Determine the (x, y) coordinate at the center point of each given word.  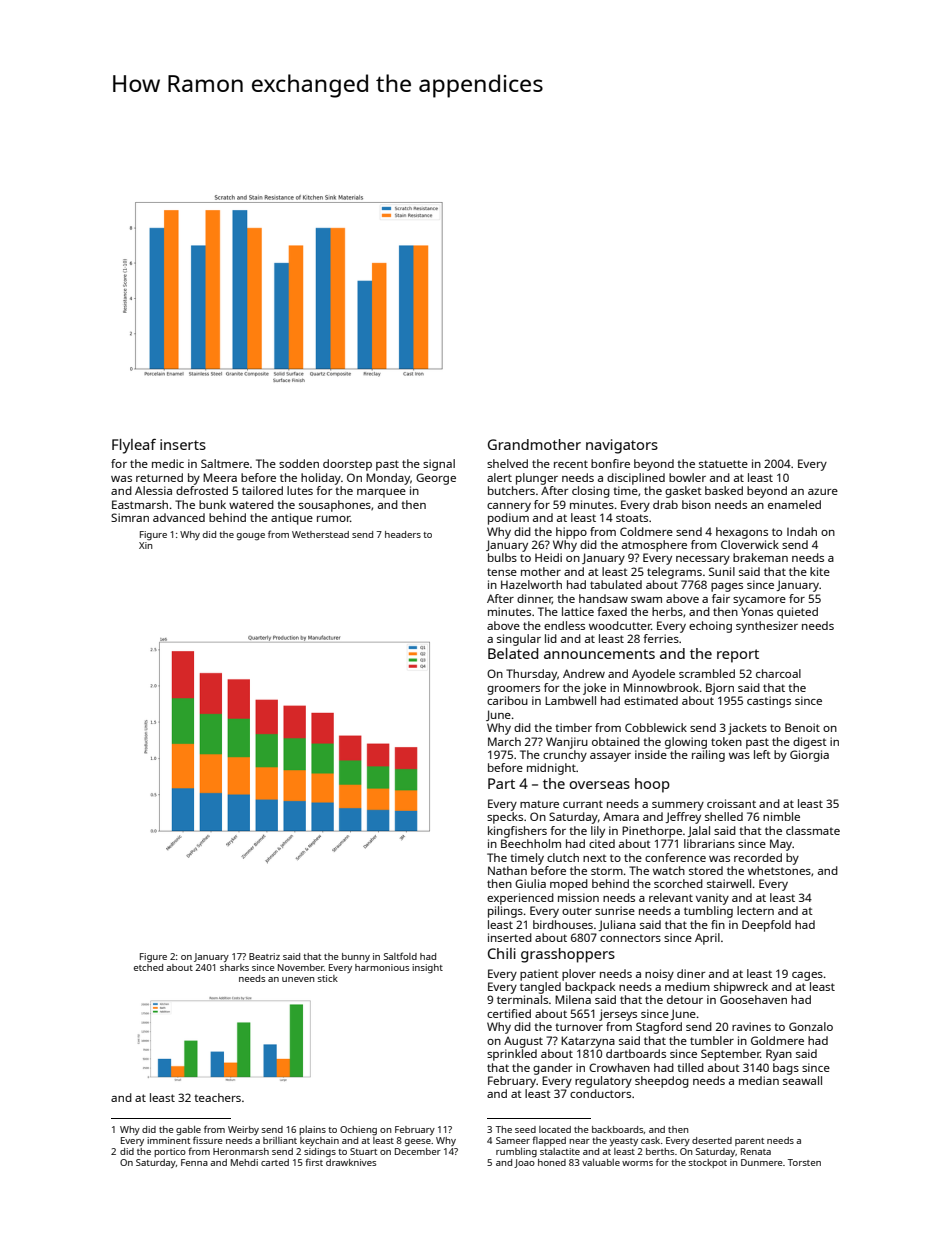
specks (505, 818)
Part (501, 783)
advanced (179, 517)
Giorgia (809, 756)
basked (724, 490)
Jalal (699, 831)
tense (502, 572)
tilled (690, 1067)
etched (148, 967)
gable (188, 1131)
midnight (551, 769)
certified (509, 1013)
